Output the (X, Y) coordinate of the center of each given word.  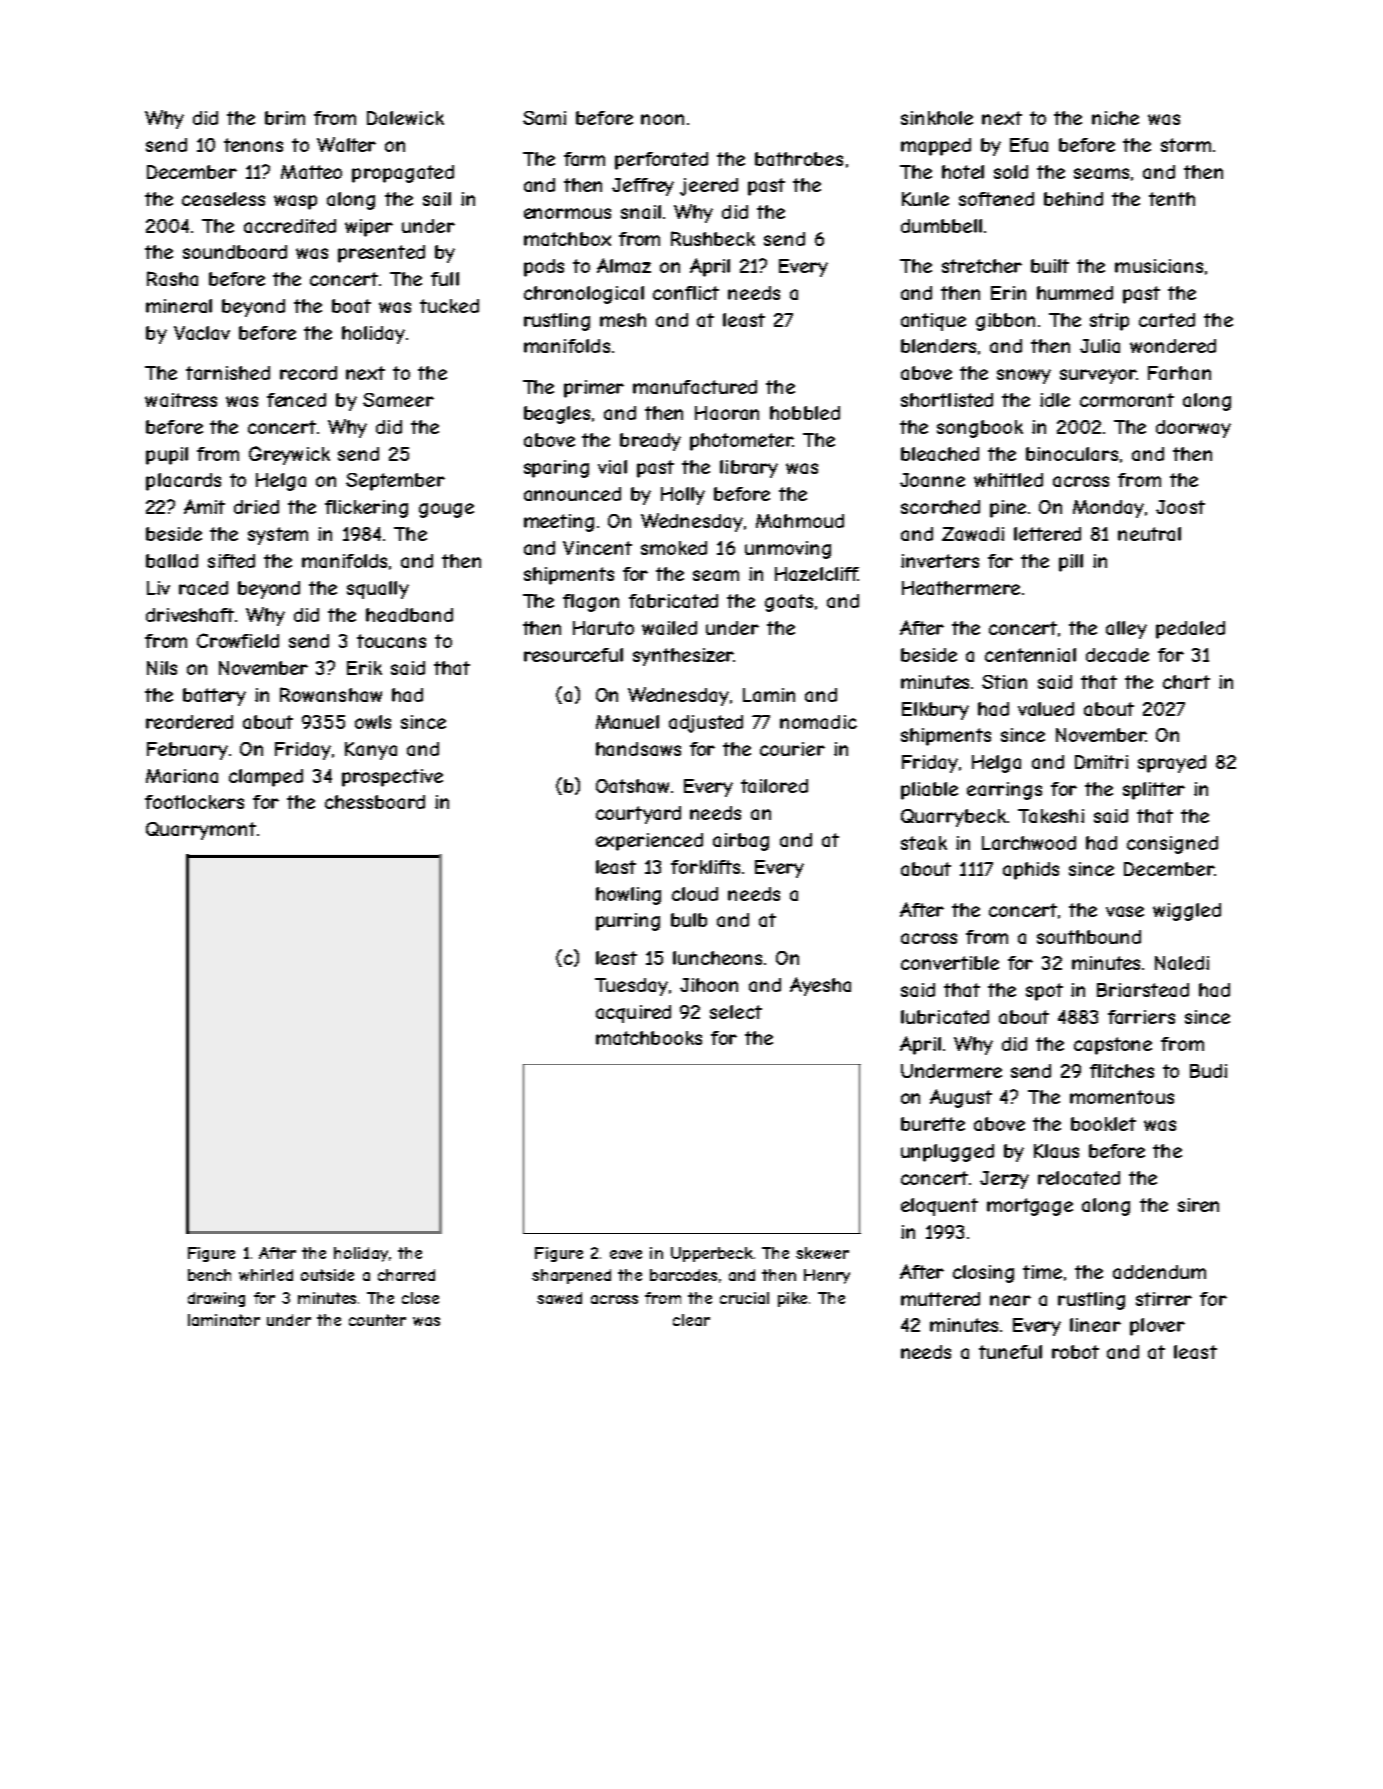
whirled (266, 1275)
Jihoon (709, 985)
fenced (296, 400)
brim (285, 118)
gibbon (1005, 322)
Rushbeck (713, 238)
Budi (1208, 1071)
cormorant (1127, 400)
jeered (709, 187)
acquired (633, 1014)
